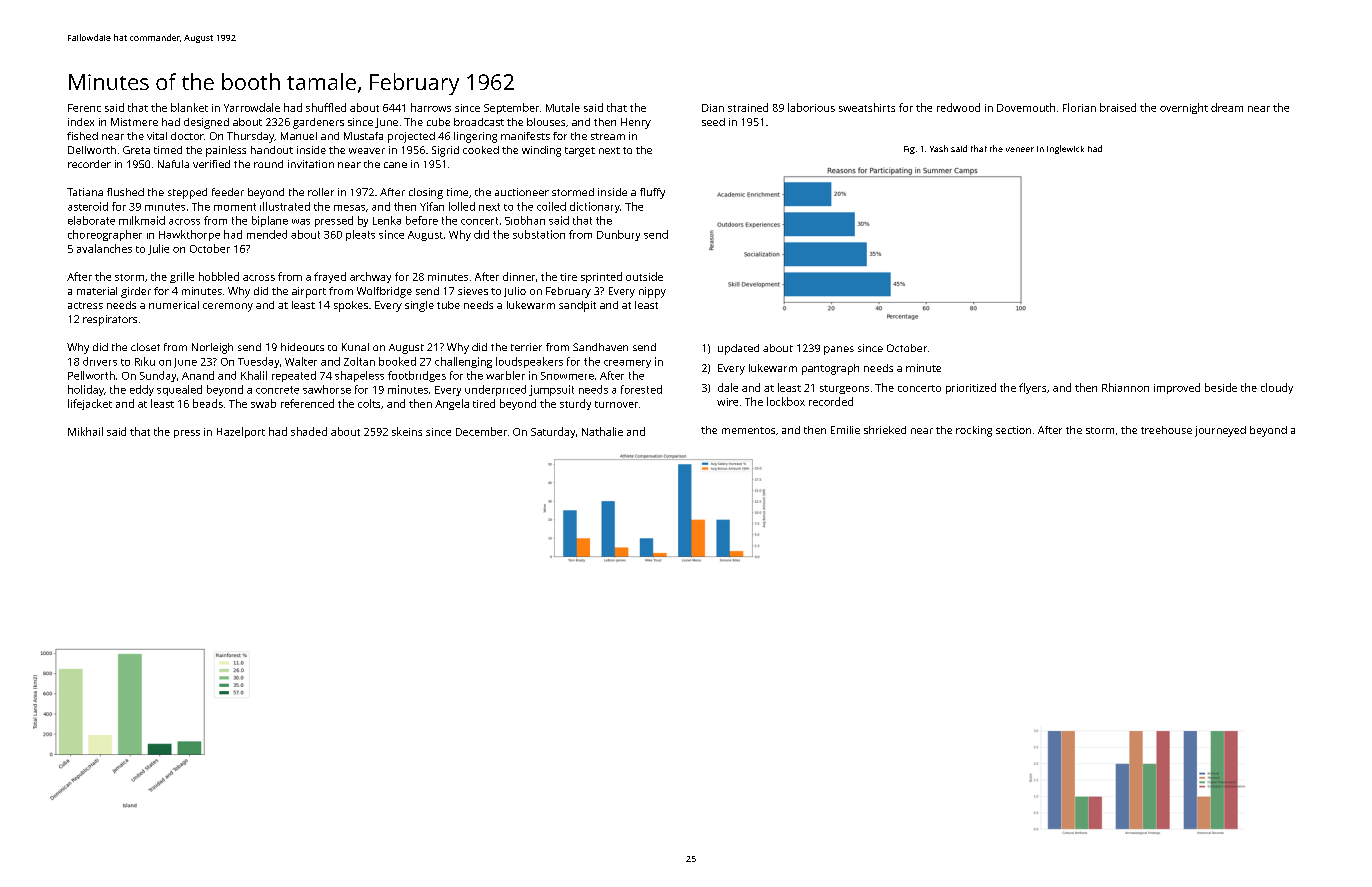 The height and width of the screenshot is (887, 1372). I want to click on blanket, so click(189, 107).
